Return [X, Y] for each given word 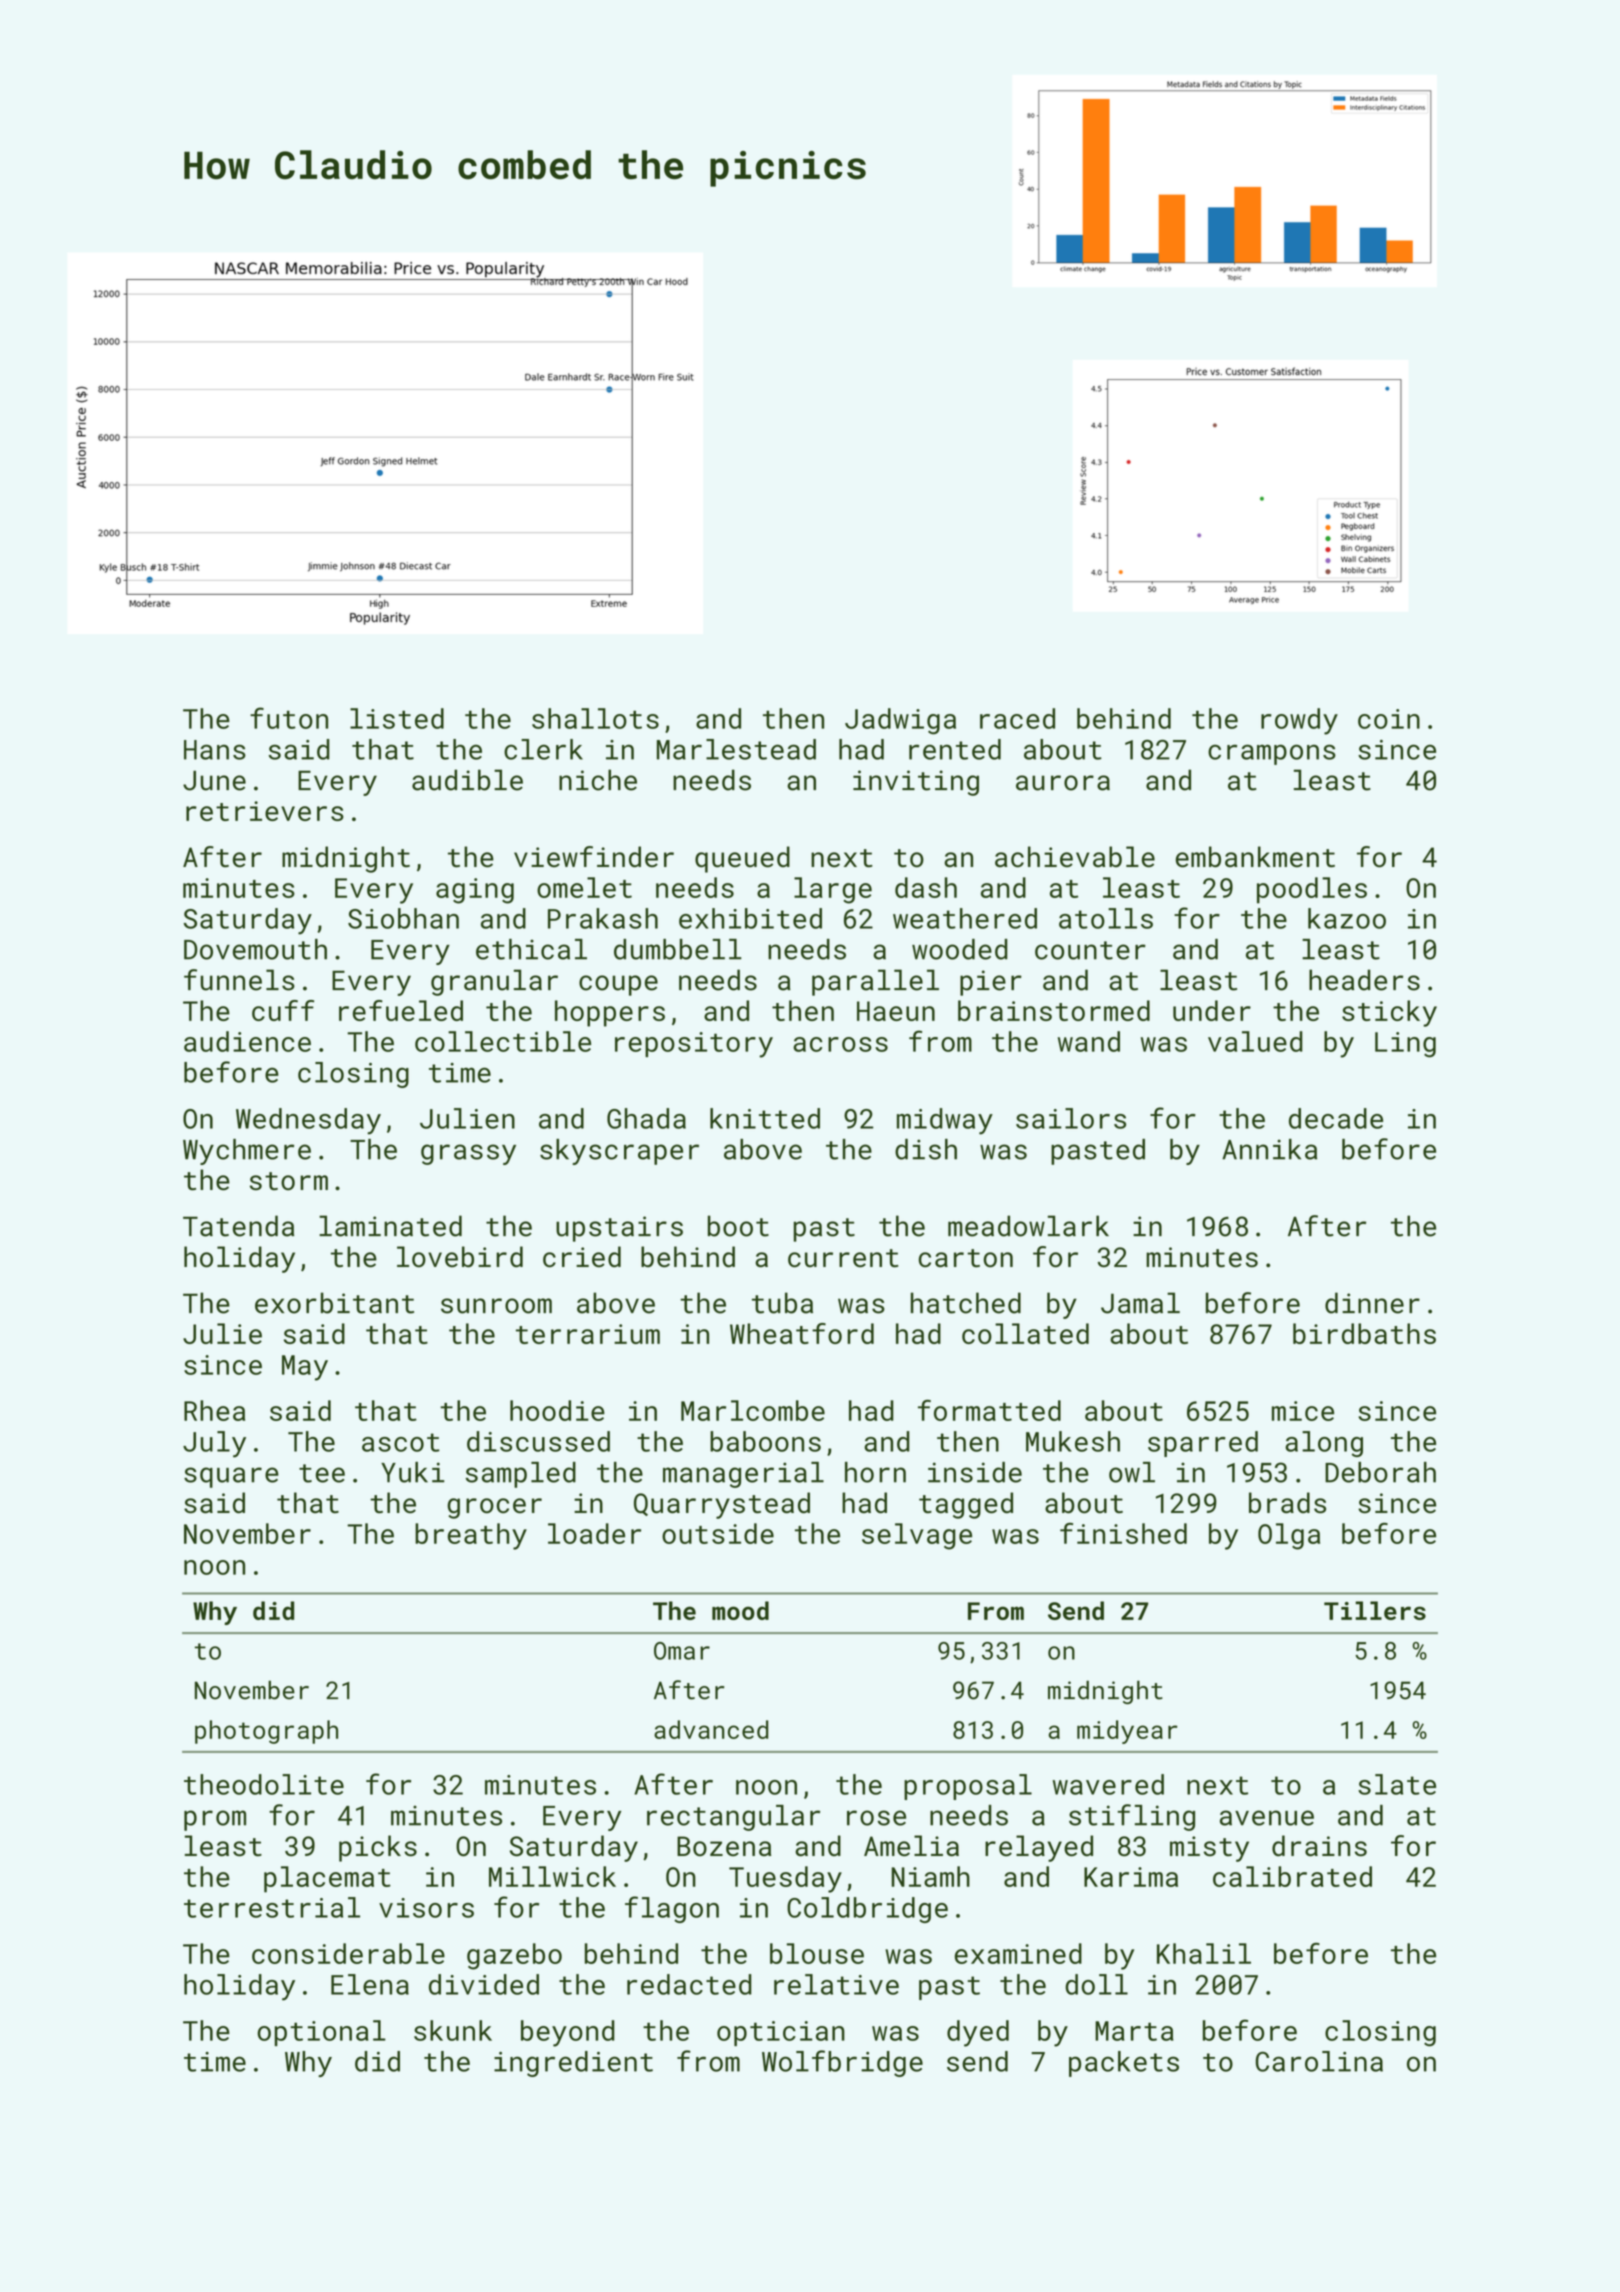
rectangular [733, 1818]
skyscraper [619, 1152]
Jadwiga [900, 721]
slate [1397, 1784]
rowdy [1299, 721]
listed [397, 718]
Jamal [1140, 1303]
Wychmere [247, 1152]
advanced [711, 1729]
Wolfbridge [842, 2063]
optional [321, 2033]
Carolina [1319, 2061]
